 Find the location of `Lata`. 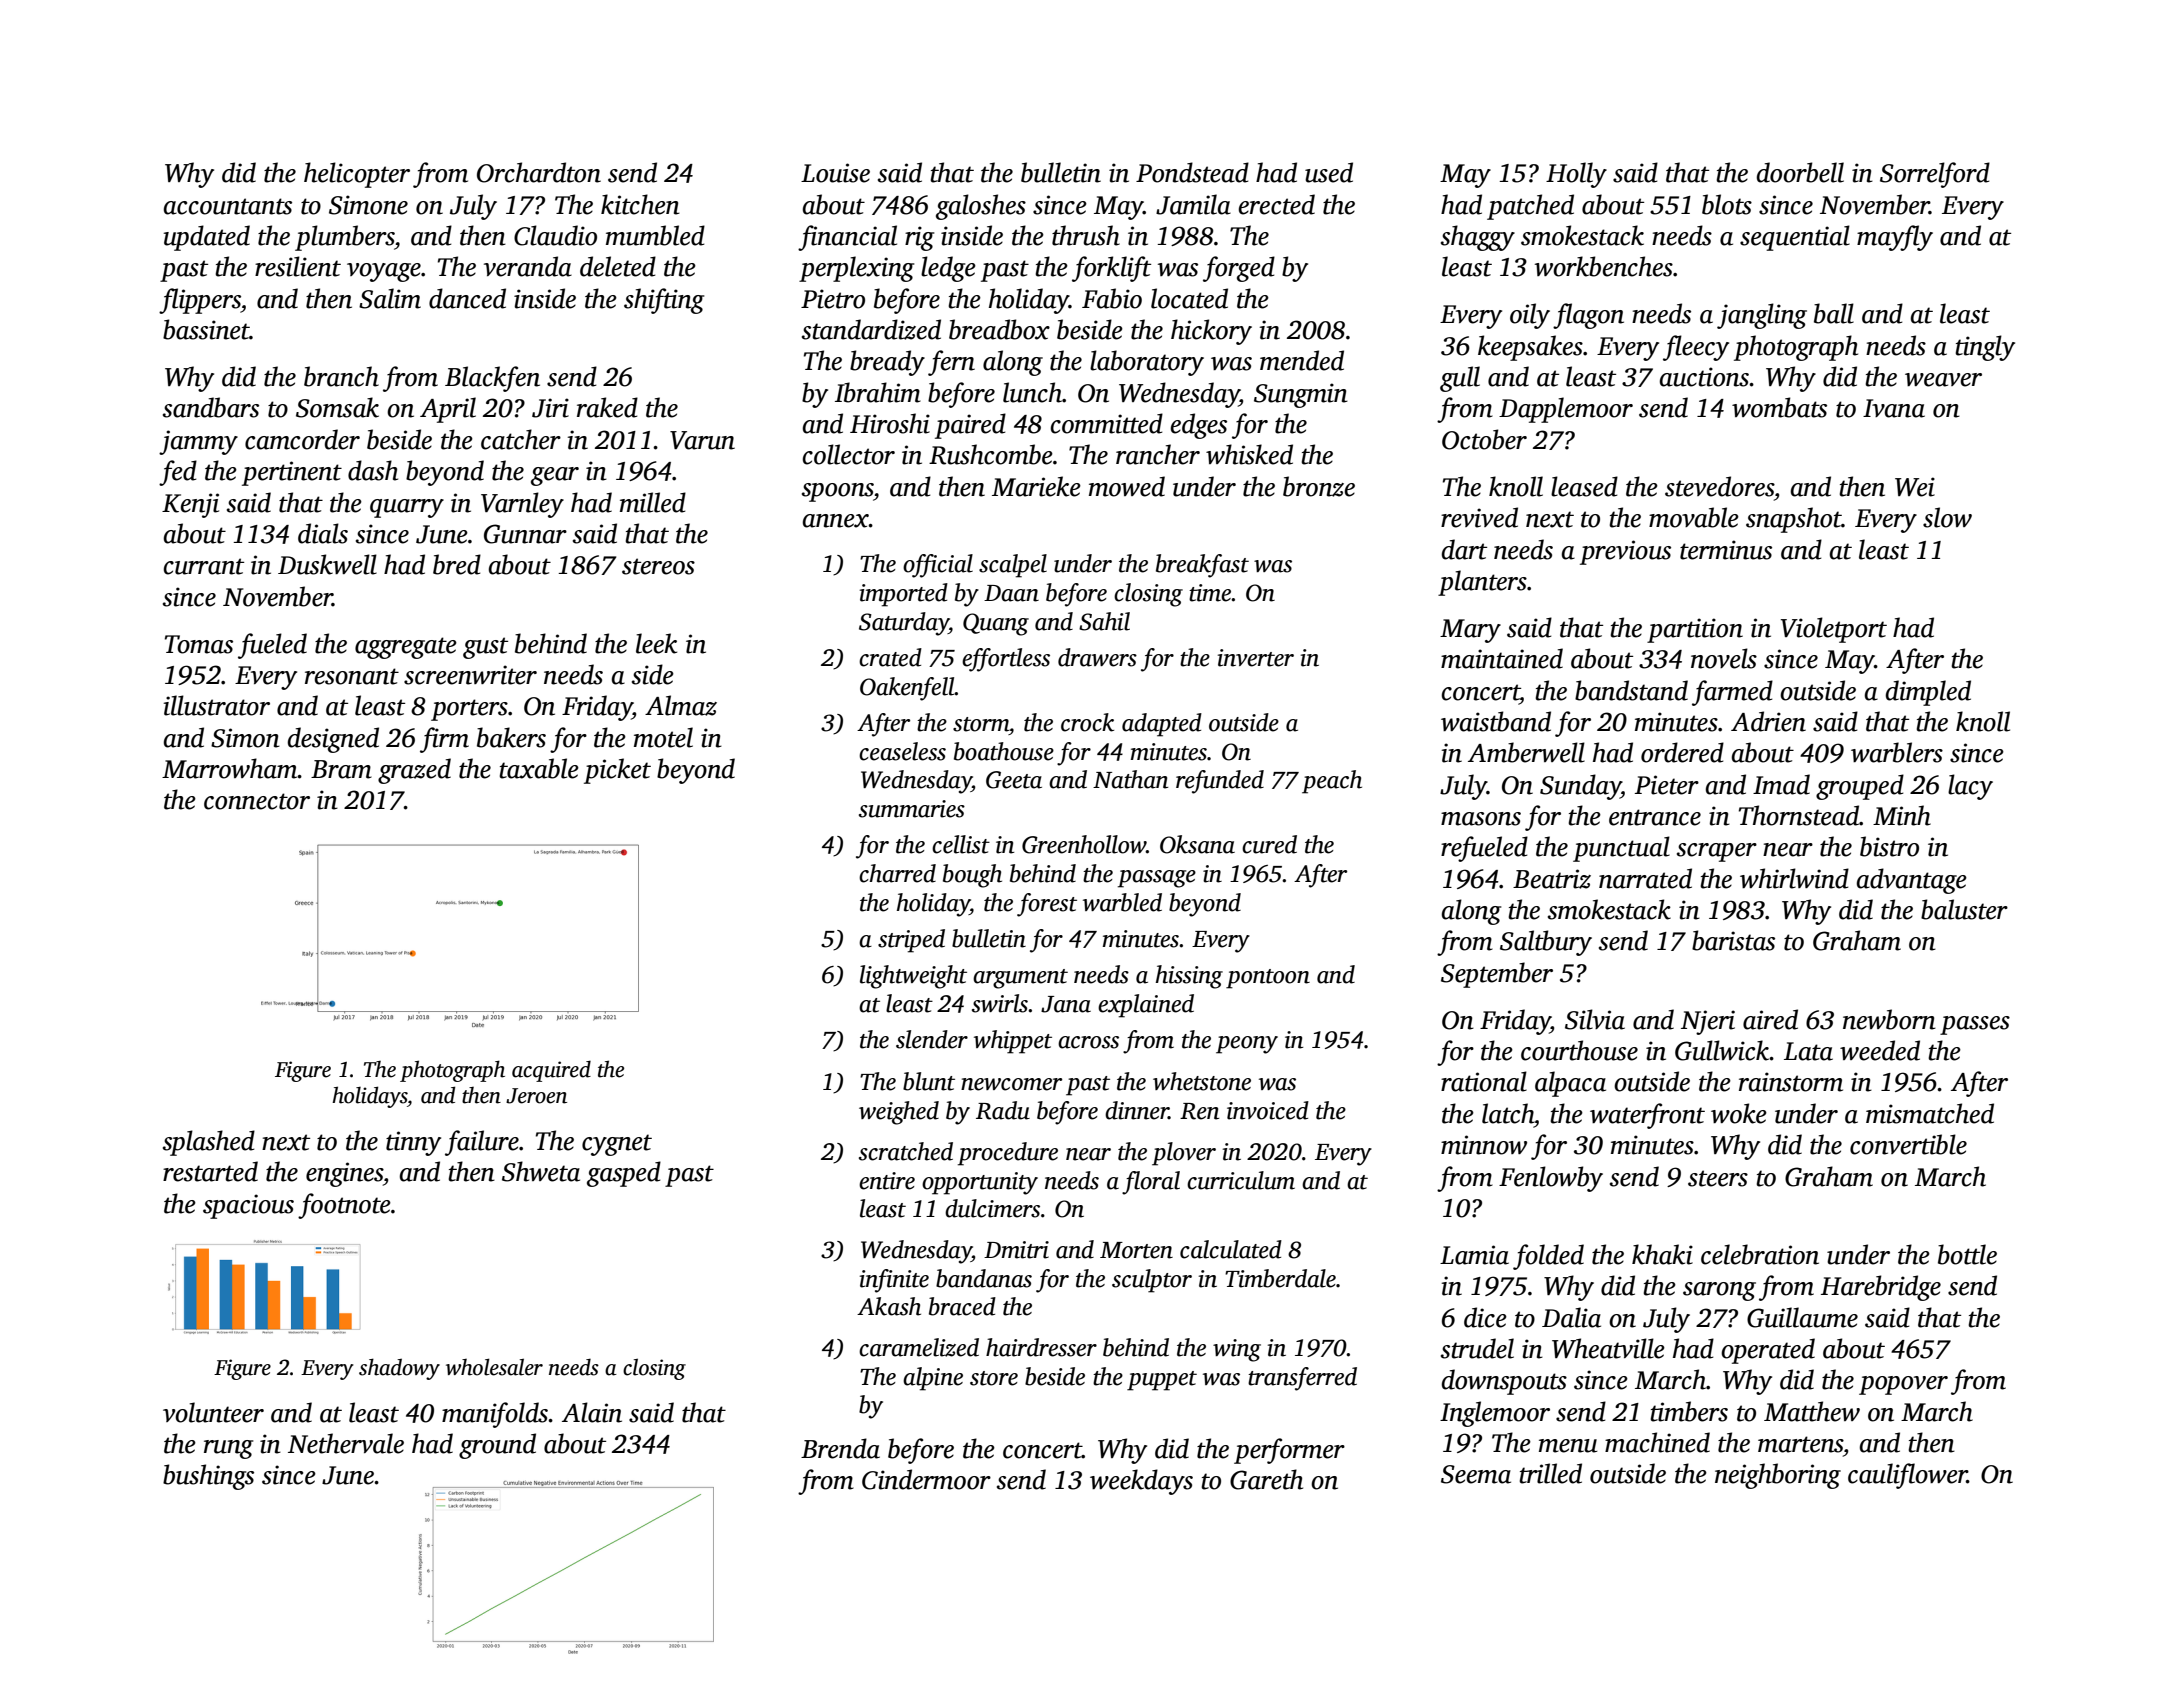

Lata is located at coordinates (1808, 1051).
